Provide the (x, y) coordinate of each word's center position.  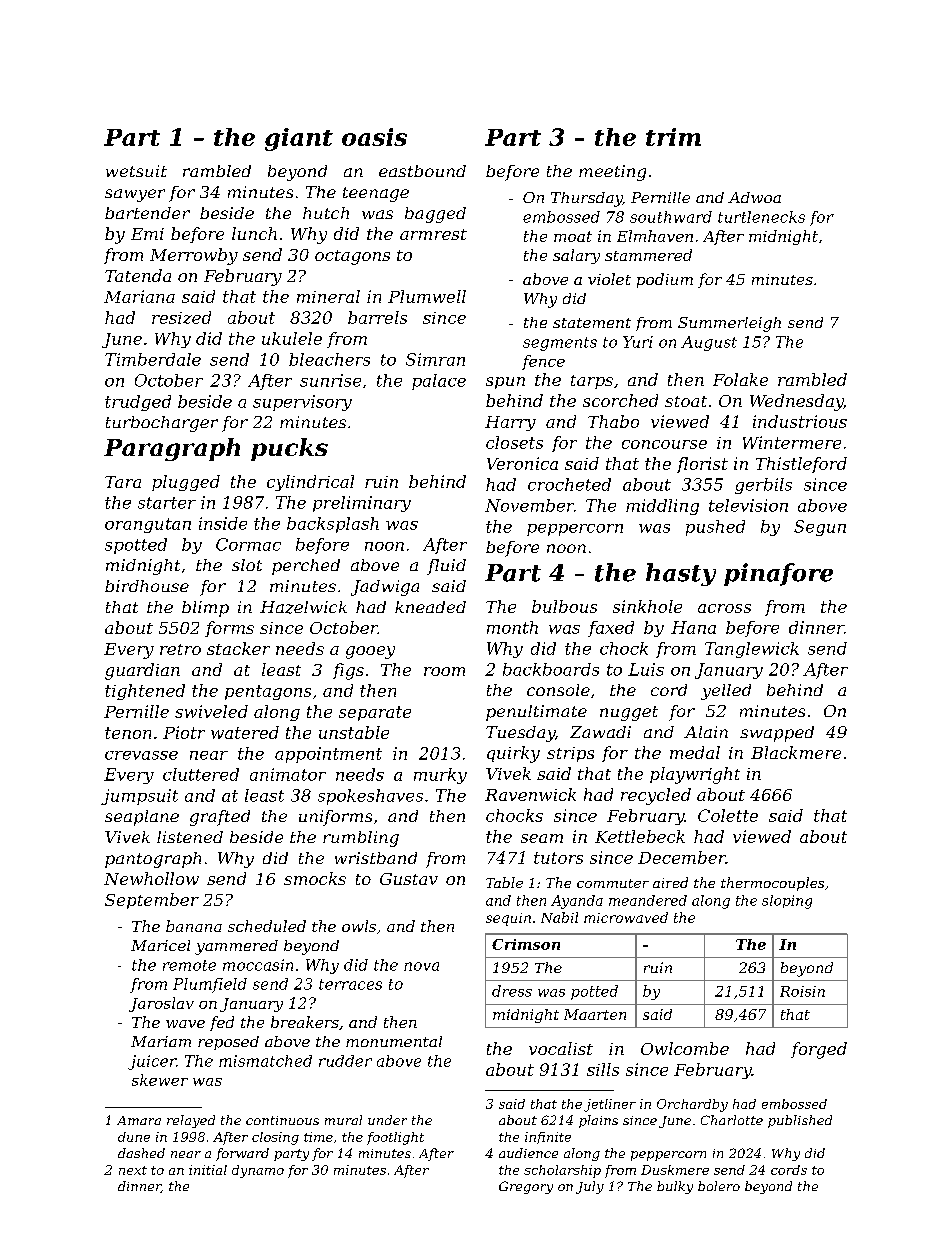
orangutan (148, 525)
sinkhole (647, 606)
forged (819, 1050)
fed (222, 1023)
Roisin (802, 991)
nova (421, 966)
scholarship (562, 1171)
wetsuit (136, 171)
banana (194, 926)
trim (673, 137)
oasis (374, 137)
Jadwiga (385, 588)
